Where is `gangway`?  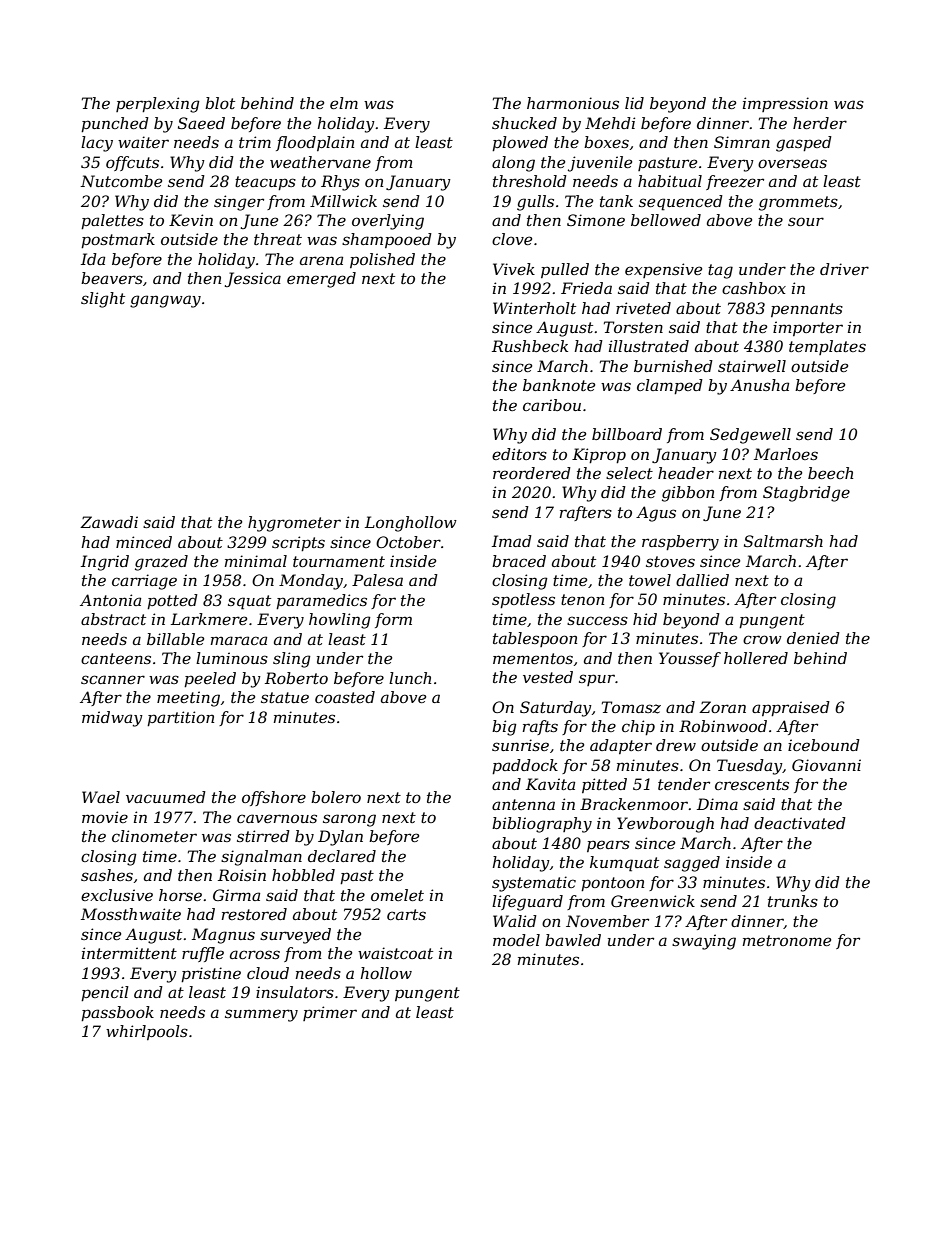 gangway is located at coordinates (165, 301).
